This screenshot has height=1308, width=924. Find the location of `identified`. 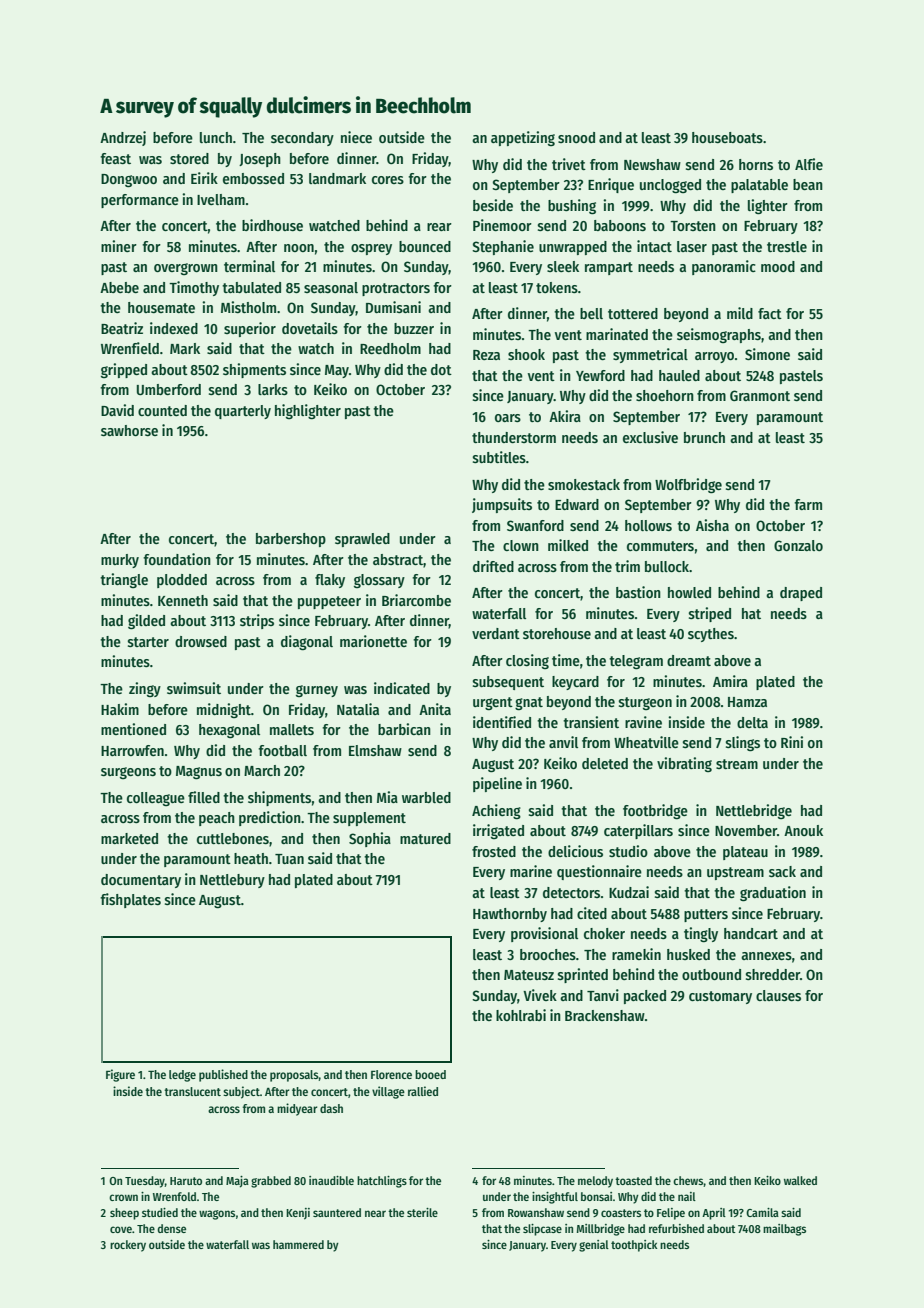

identified is located at coordinates (502, 722).
